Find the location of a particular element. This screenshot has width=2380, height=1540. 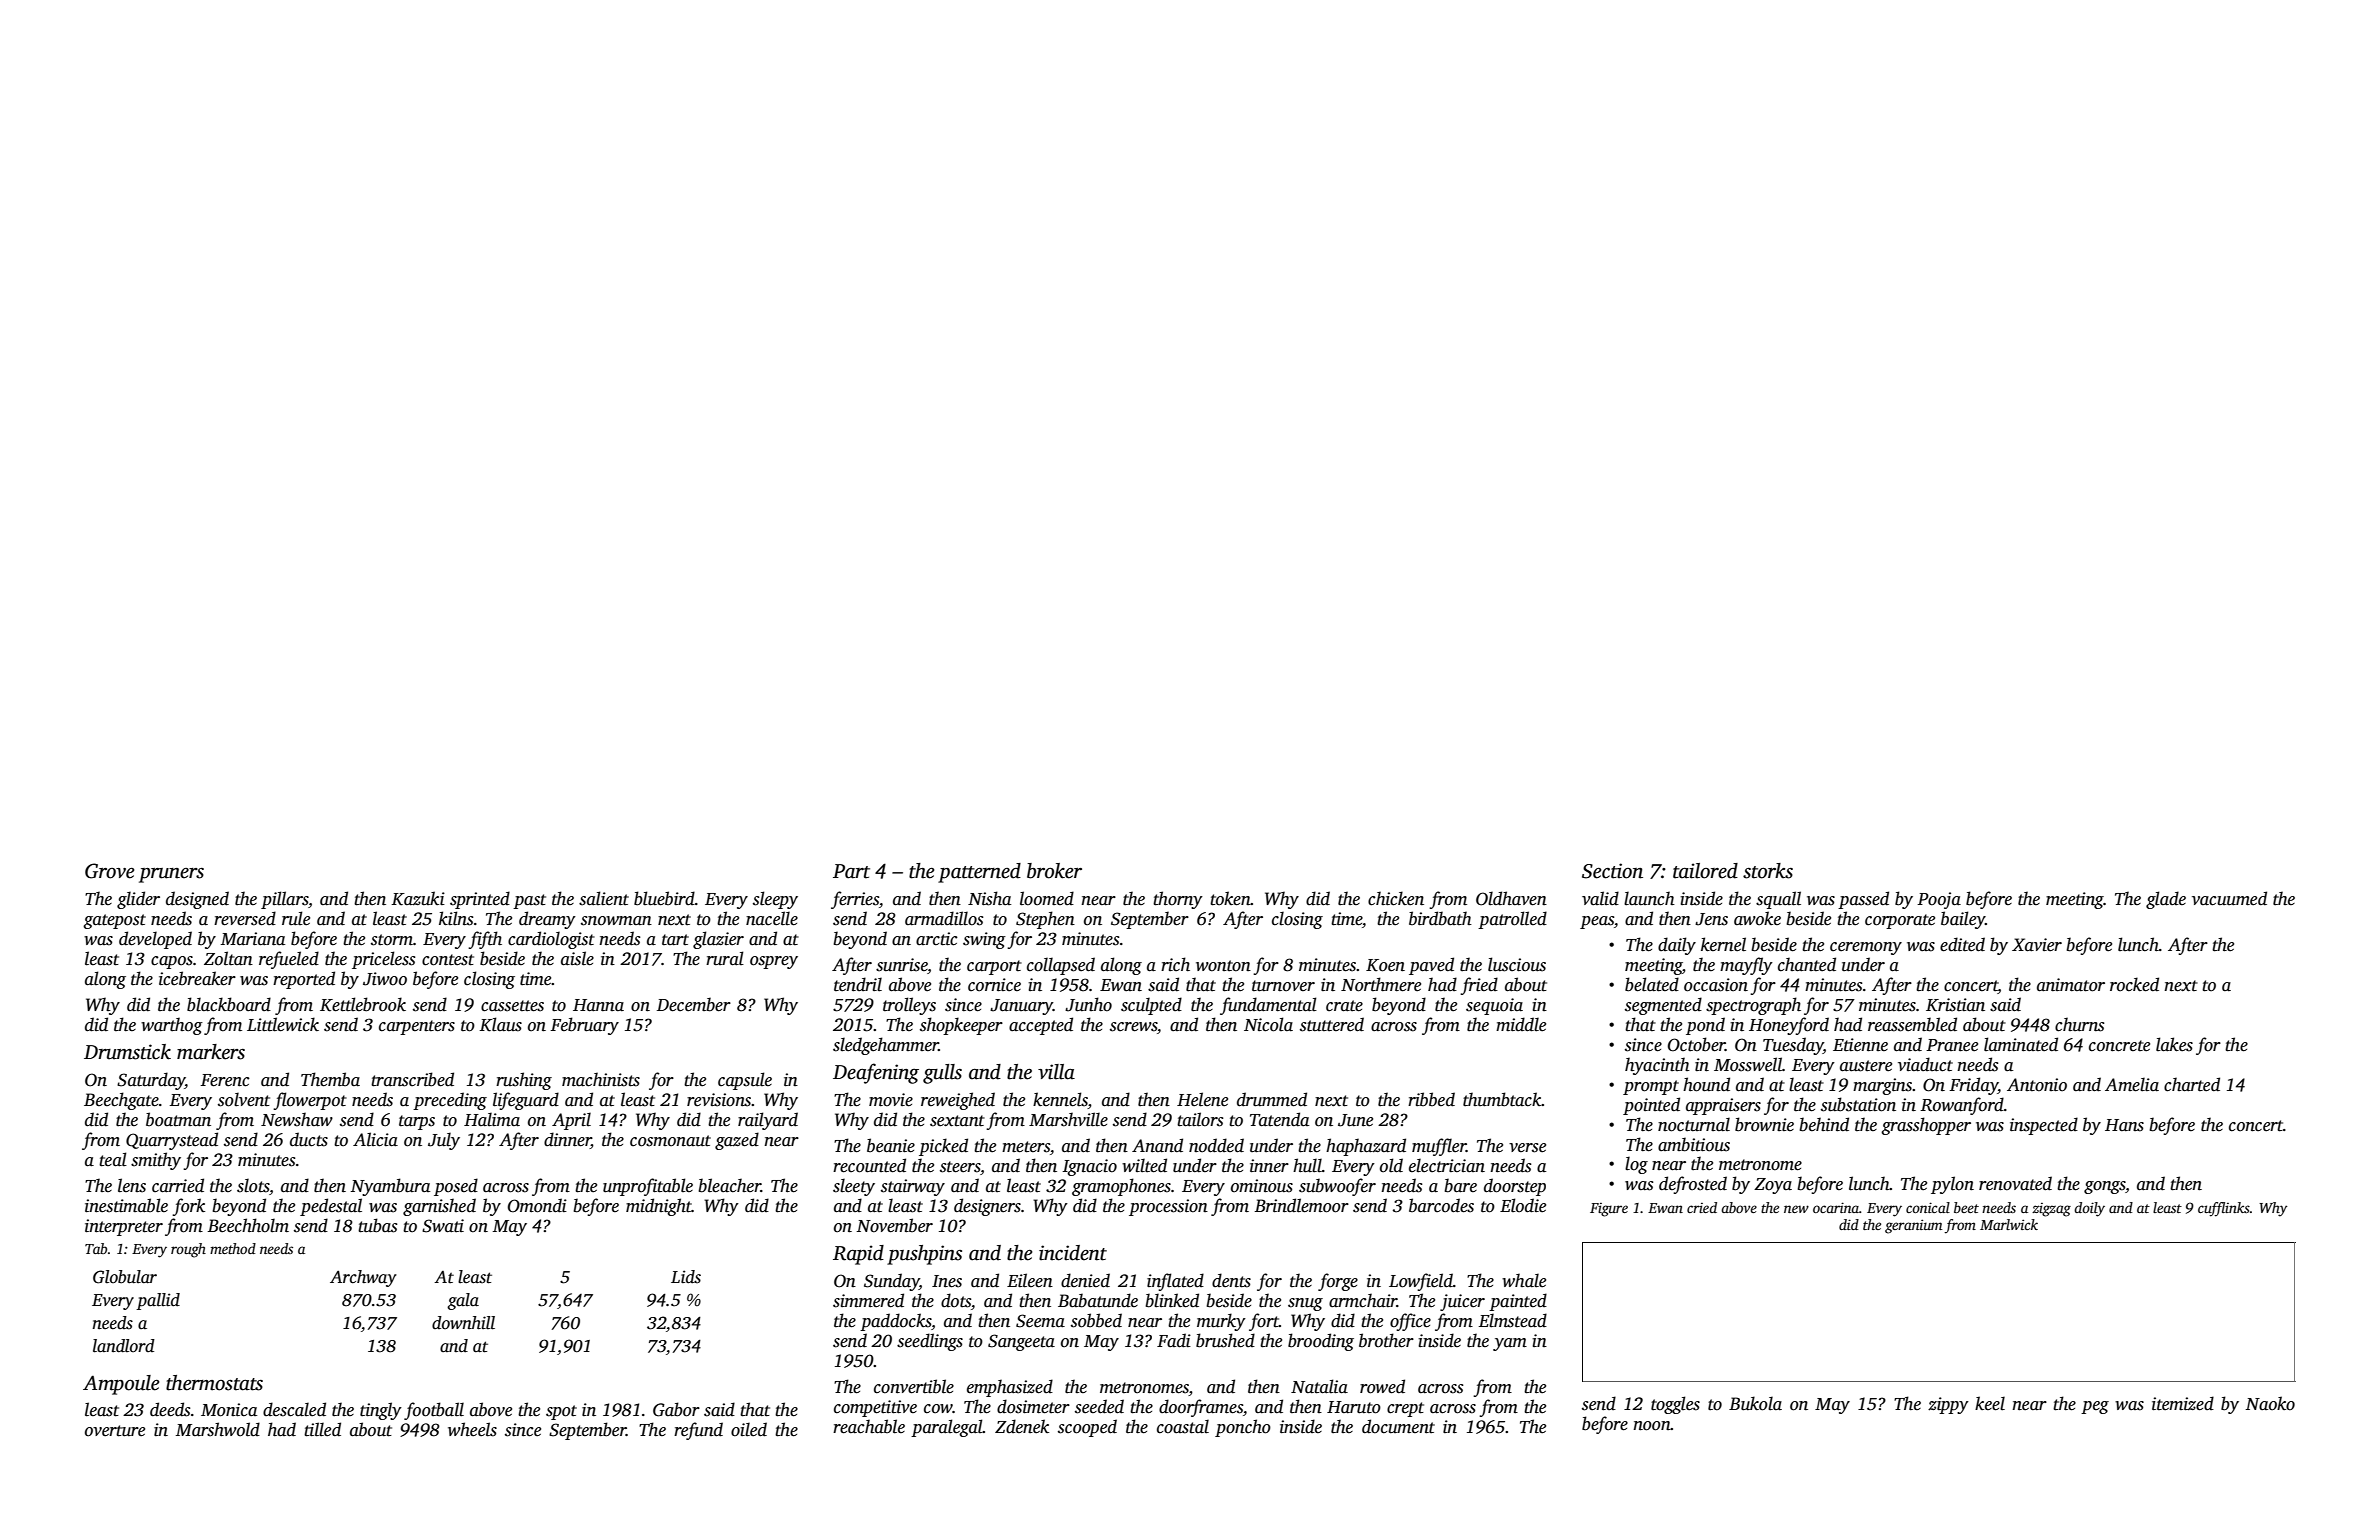

villa is located at coordinates (1056, 1072).
